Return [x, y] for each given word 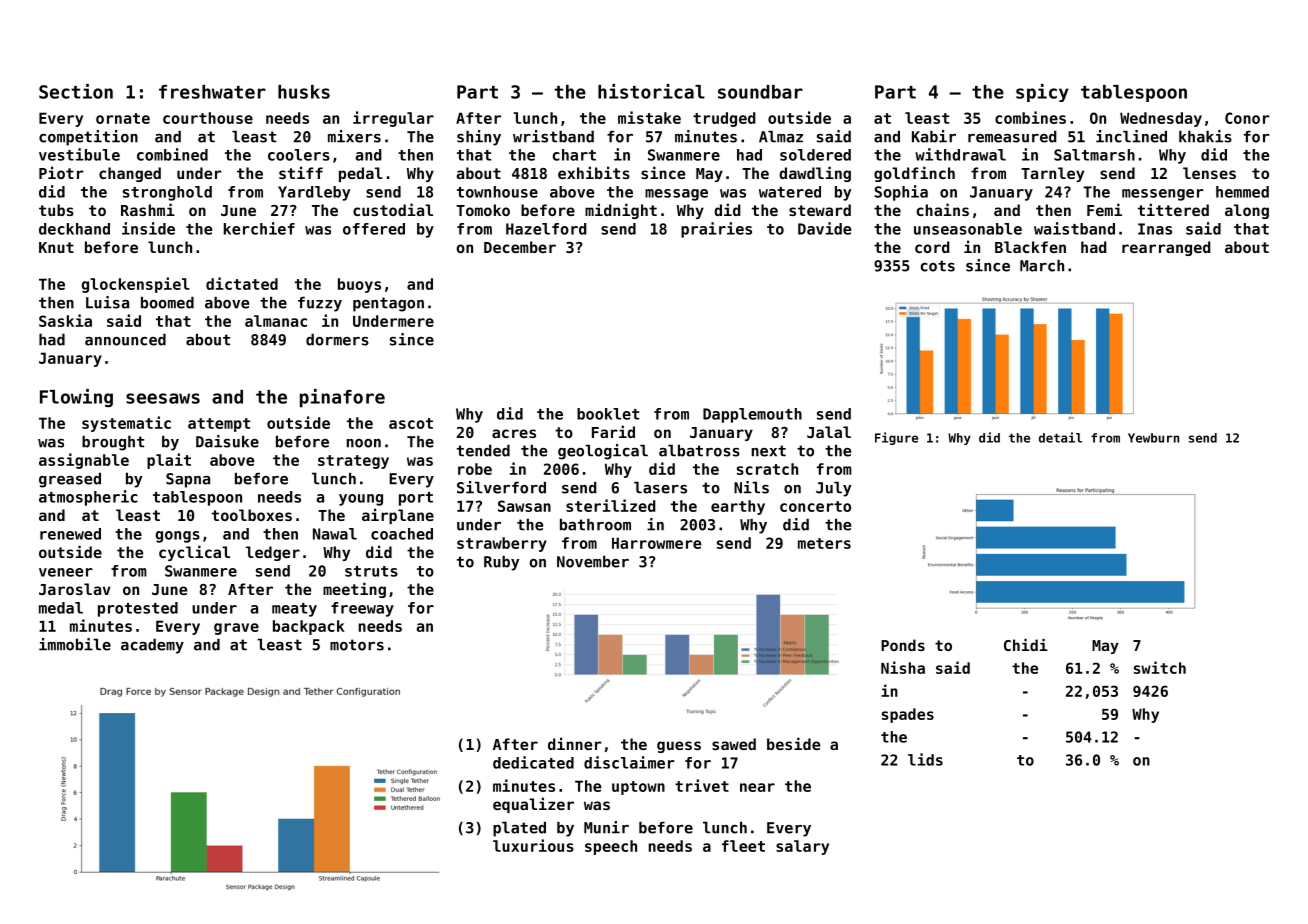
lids [925, 759]
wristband [553, 136]
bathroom [595, 524]
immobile [75, 644]
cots [938, 266]
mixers [354, 136]
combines [1030, 117]
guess [679, 747]
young [361, 500]
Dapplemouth [752, 415]
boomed [167, 302]
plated [519, 829]
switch [1160, 667]
